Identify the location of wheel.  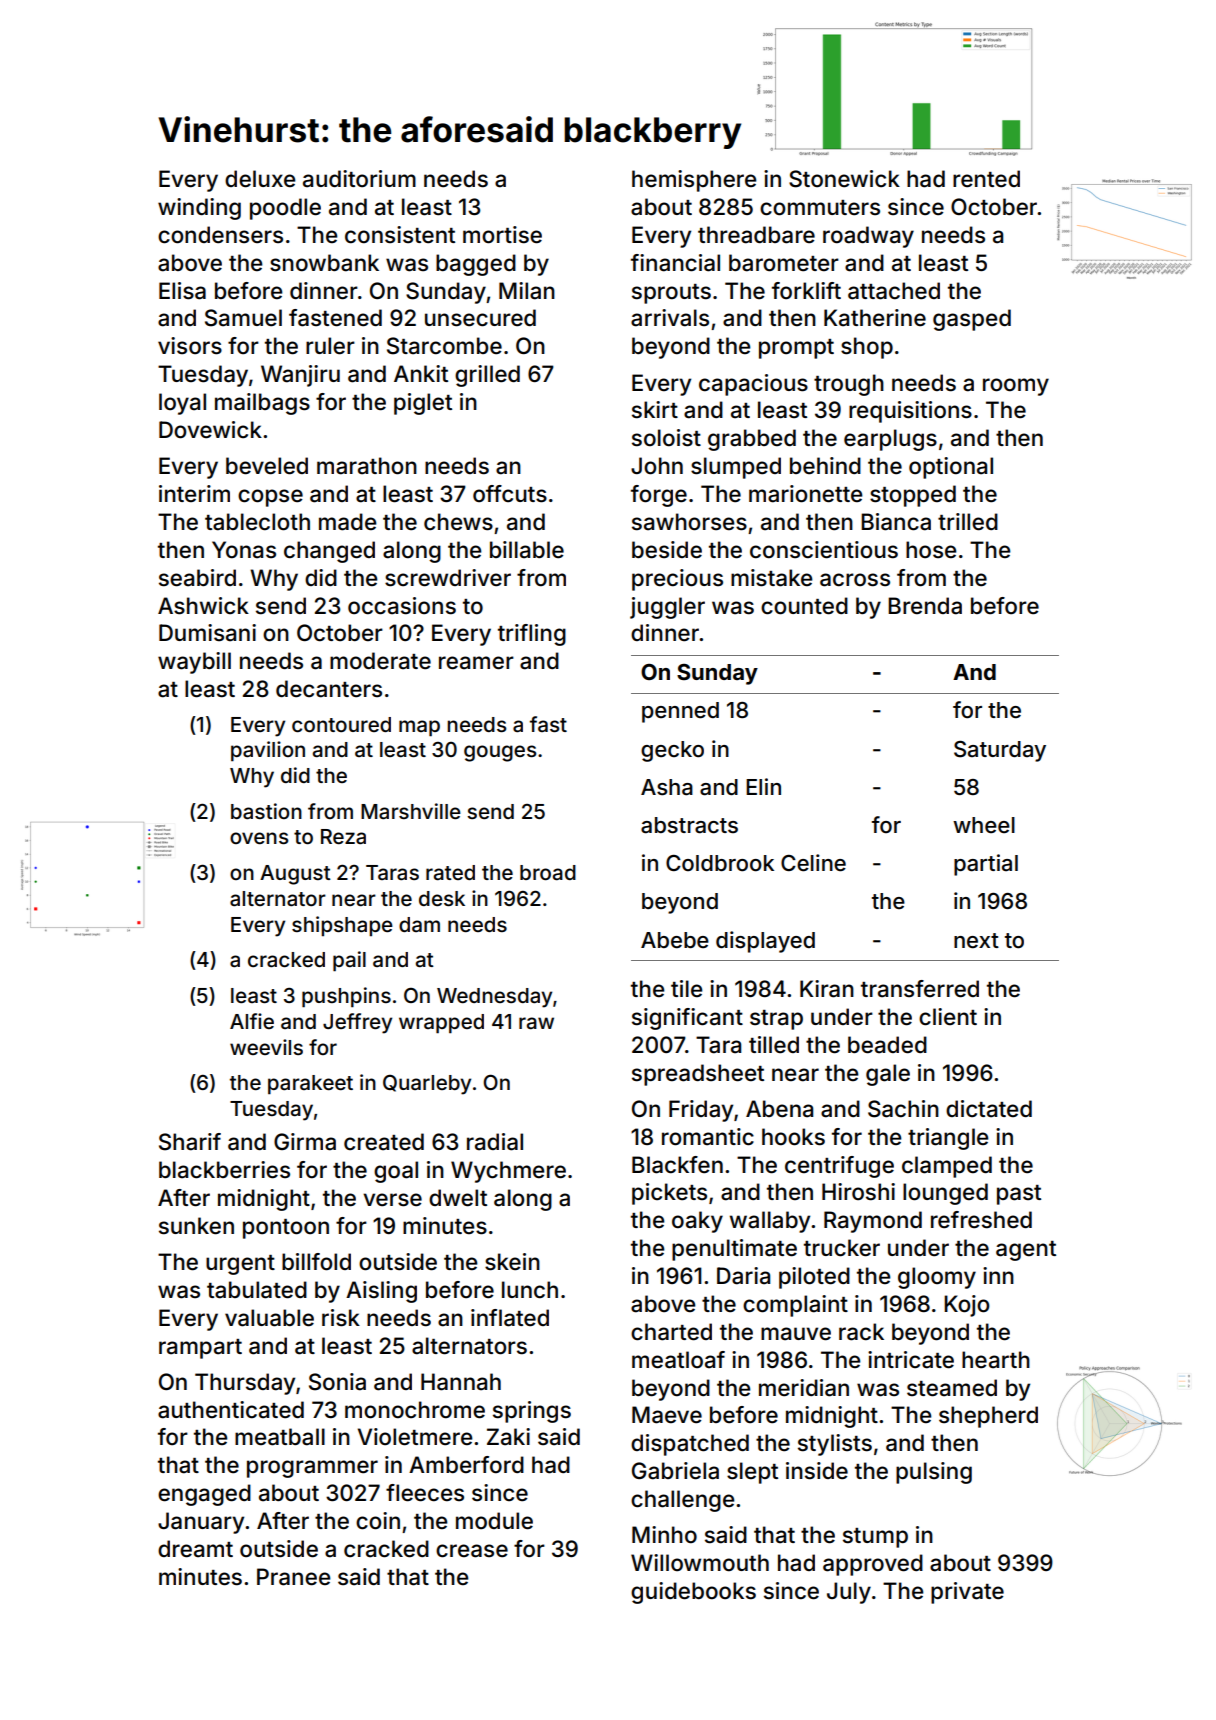
(984, 825).
